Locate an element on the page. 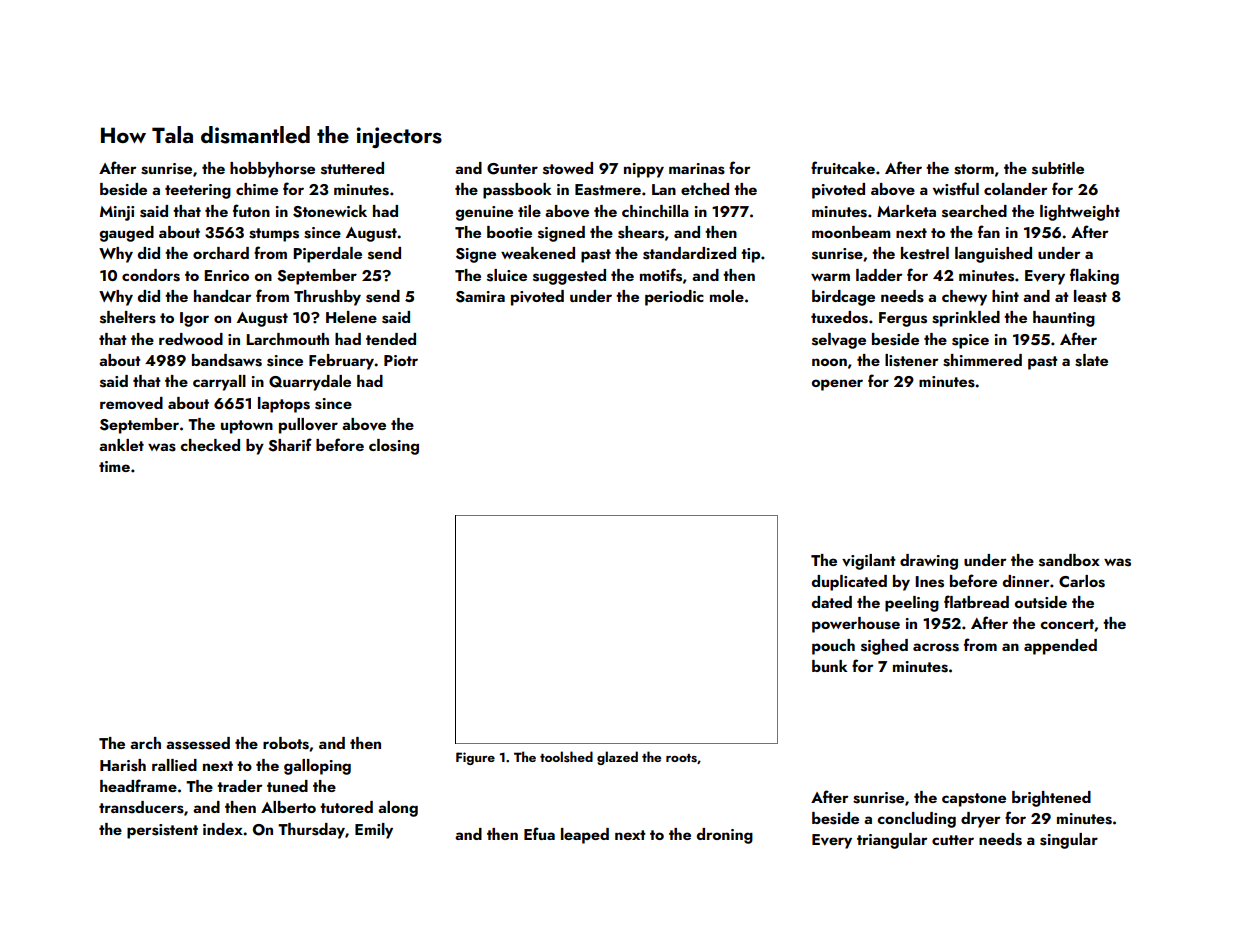 The image size is (1233, 952). sandbox is located at coordinates (1069, 560).
